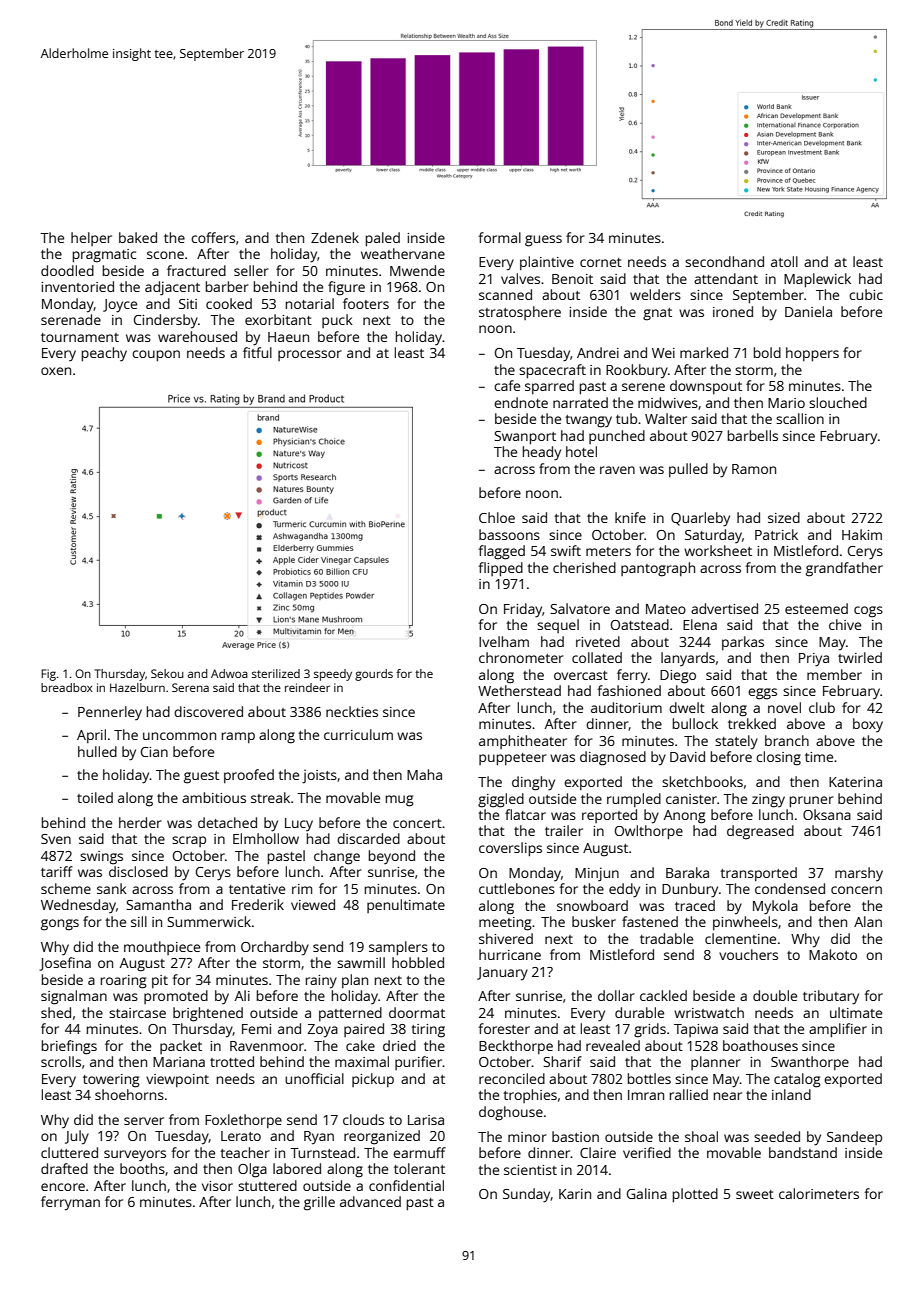  Describe the element at coordinates (499, 237) in the screenshot. I see `formal` at that location.
